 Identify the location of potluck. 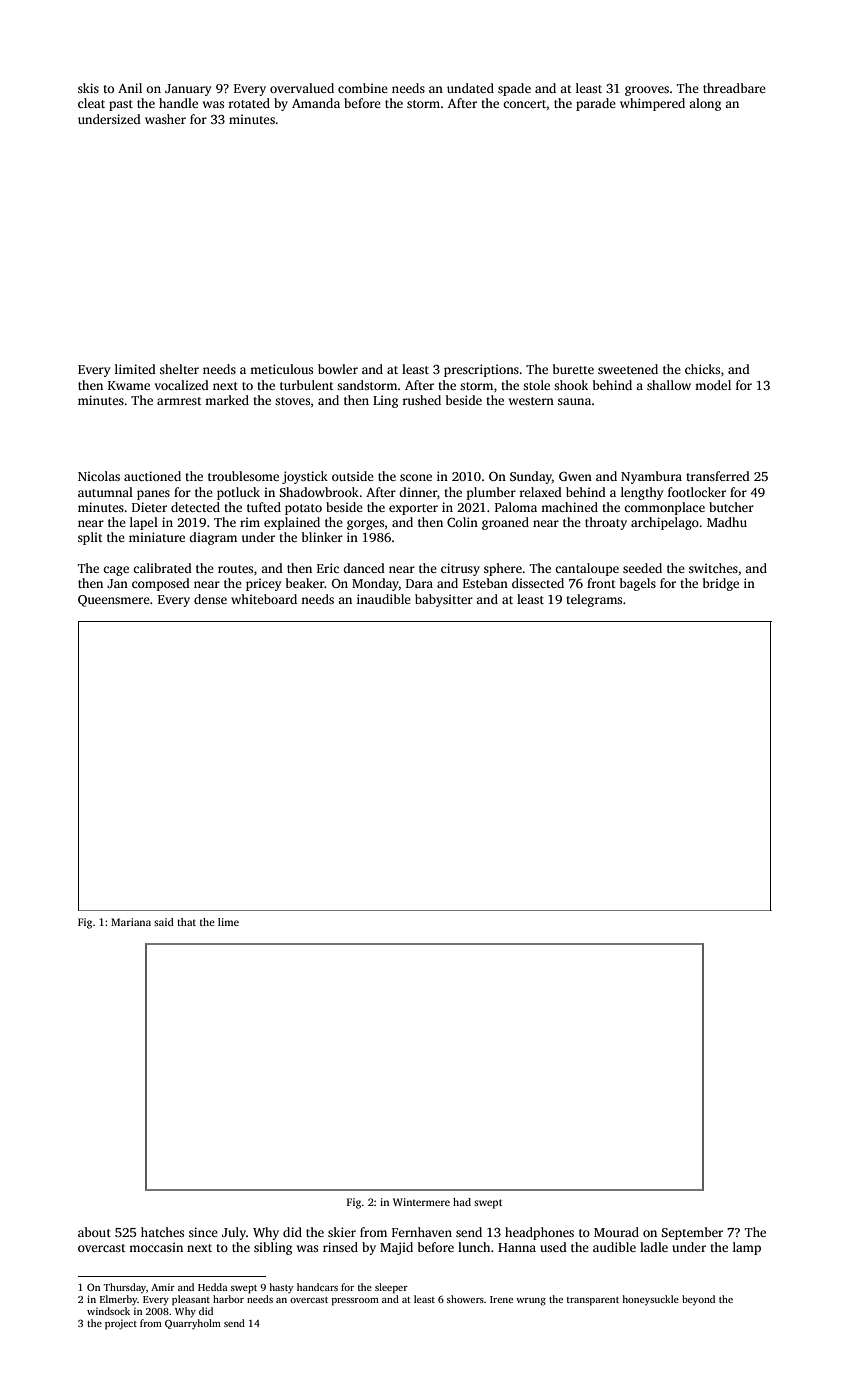
(238, 493).
